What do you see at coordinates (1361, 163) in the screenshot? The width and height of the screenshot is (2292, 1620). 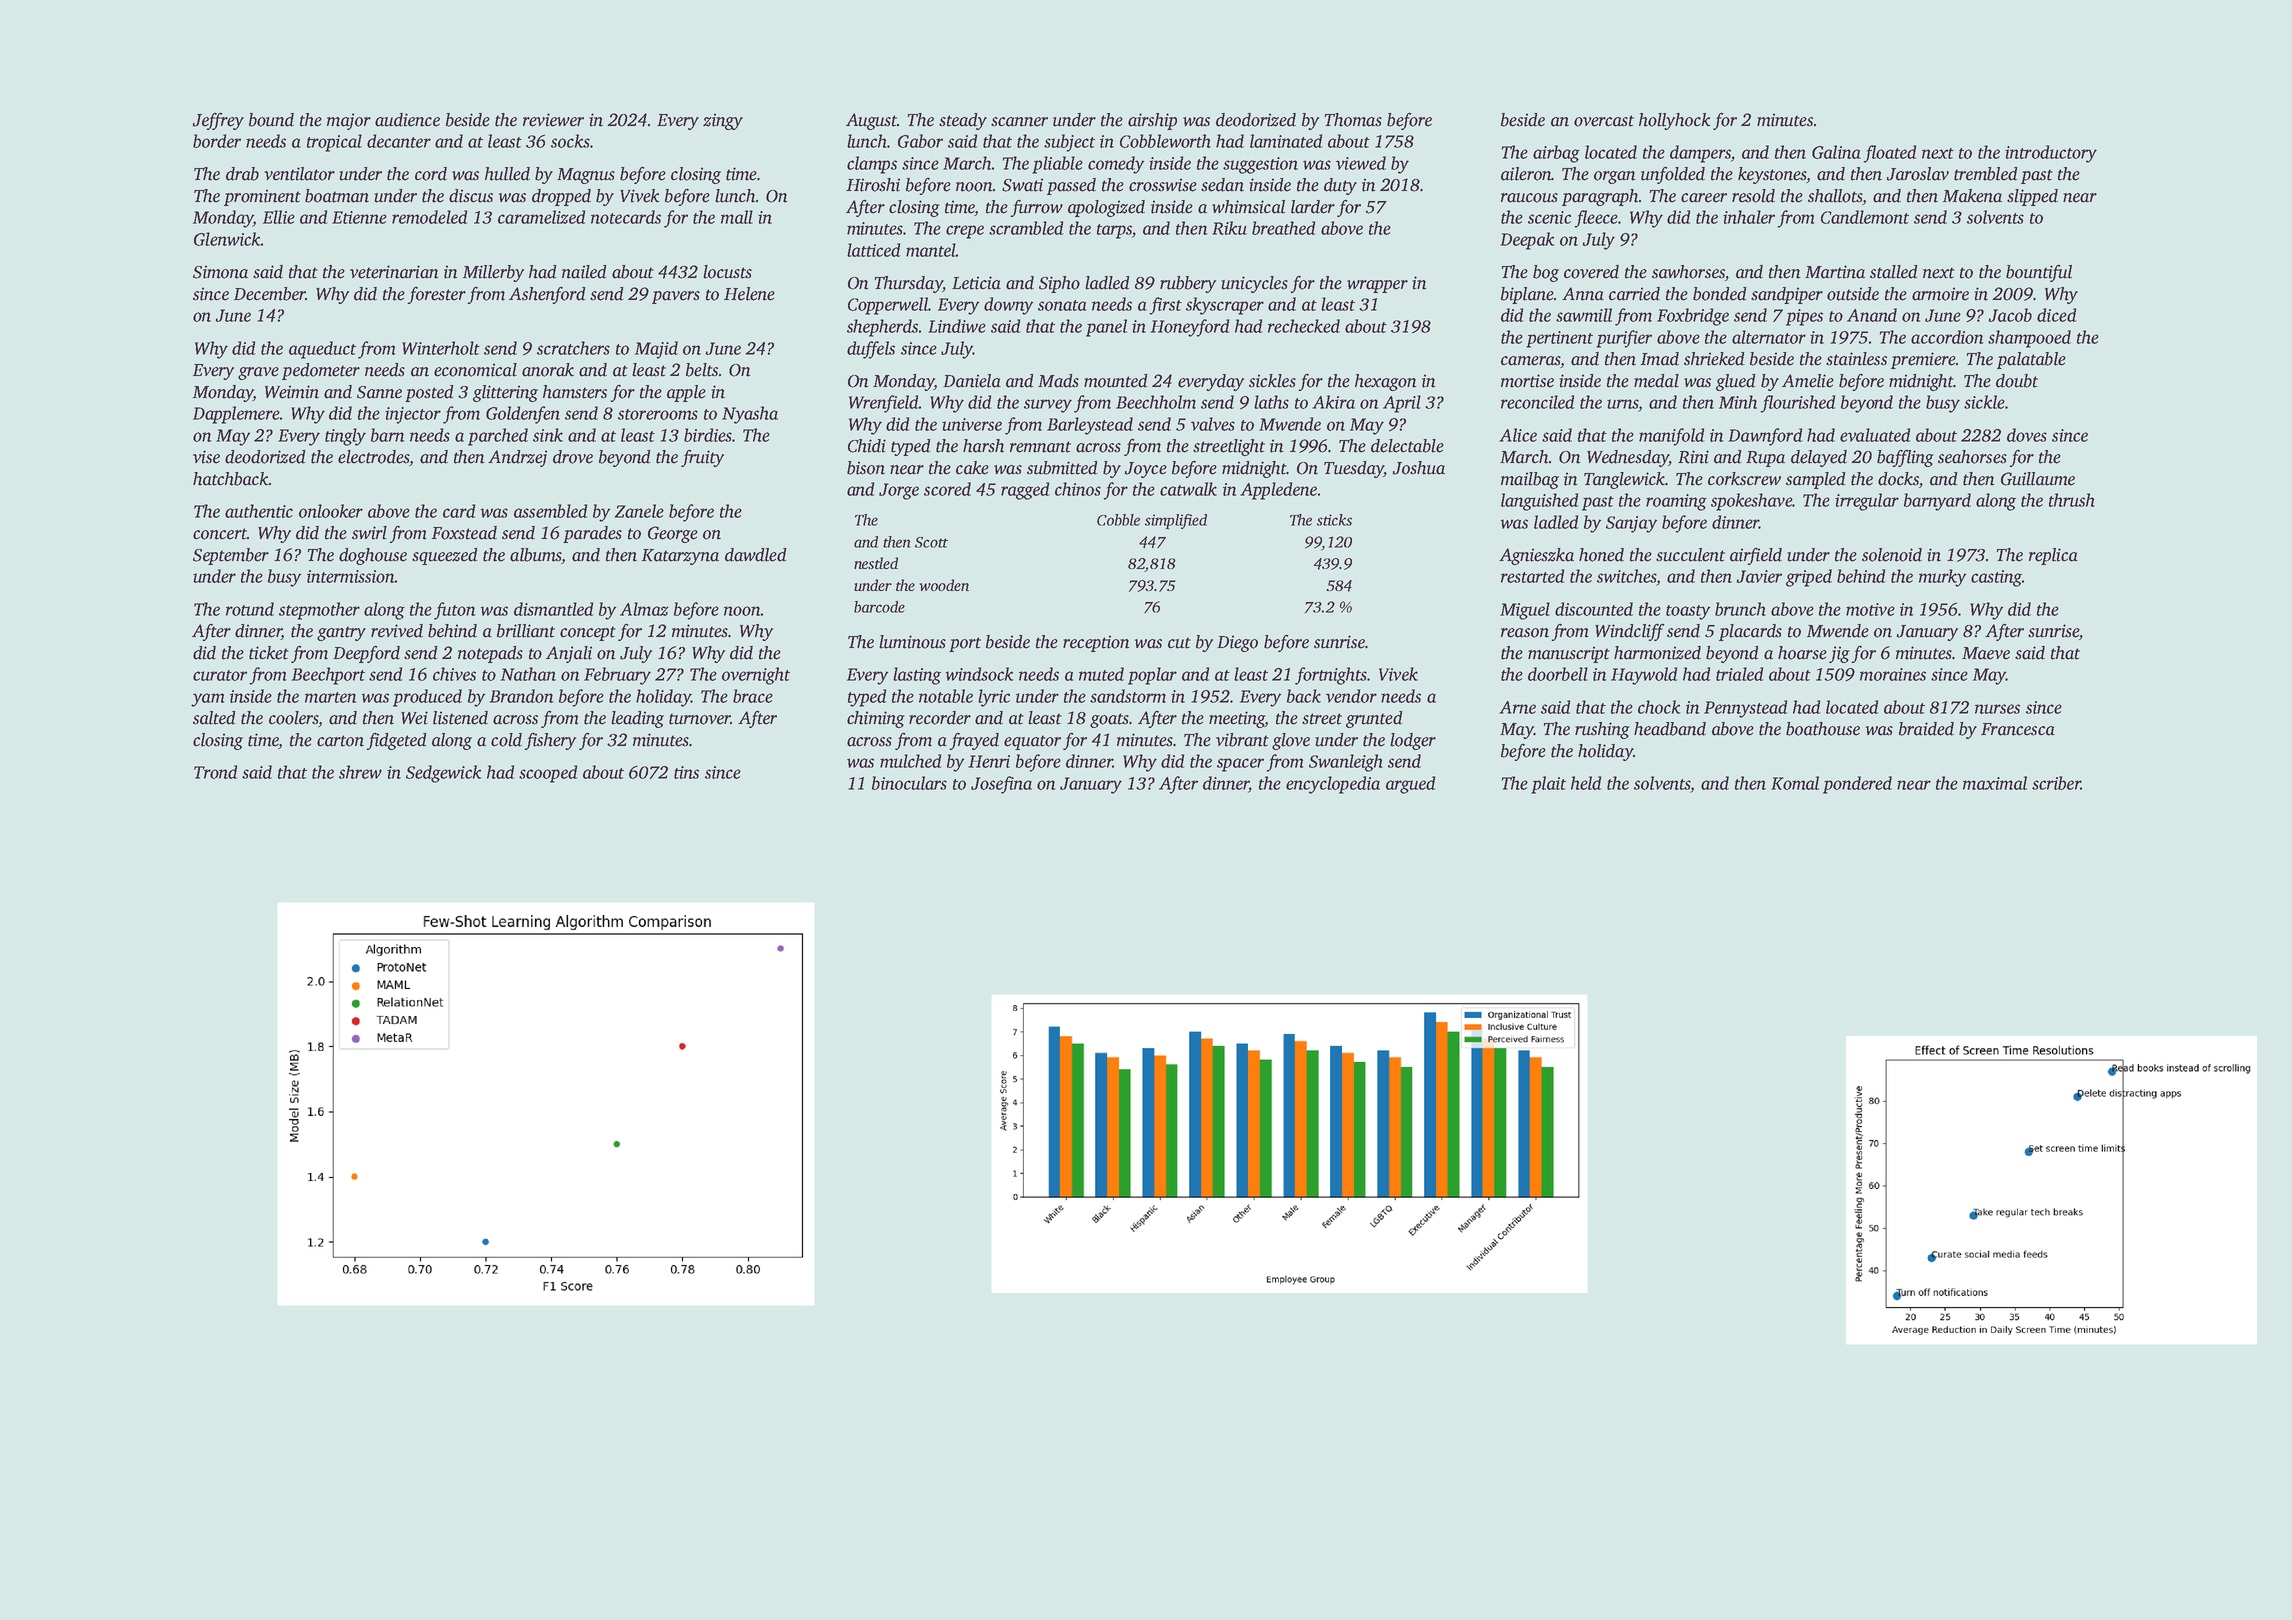 I see `viewed` at bounding box center [1361, 163].
